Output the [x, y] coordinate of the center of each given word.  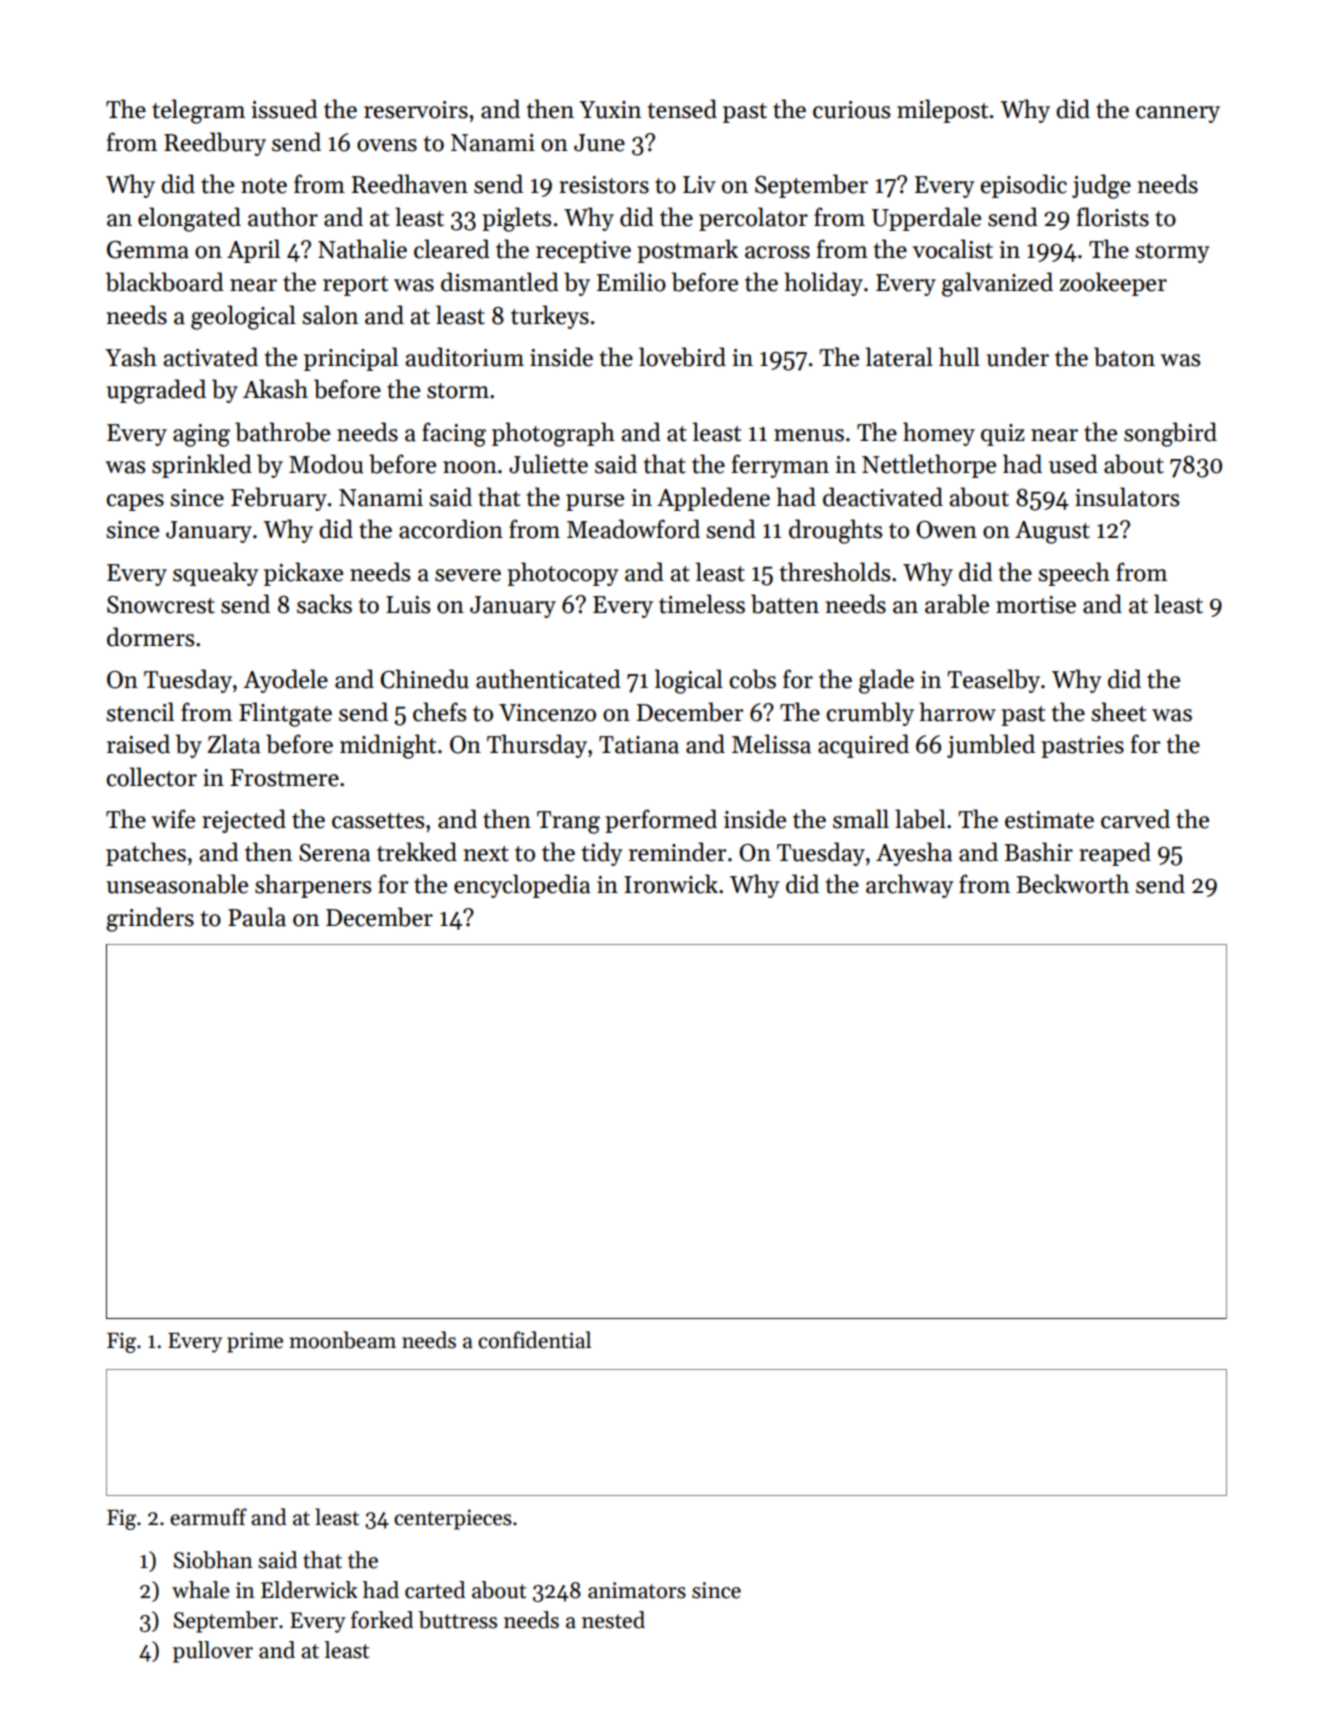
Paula [257, 917]
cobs [752, 679]
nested [613, 1620]
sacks [324, 604]
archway [910, 886]
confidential [534, 1340]
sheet [1118, 712]
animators [637, 1590]
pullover [213, 1652]
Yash [131, 357]
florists [1113, 217]
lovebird [682, 357]
